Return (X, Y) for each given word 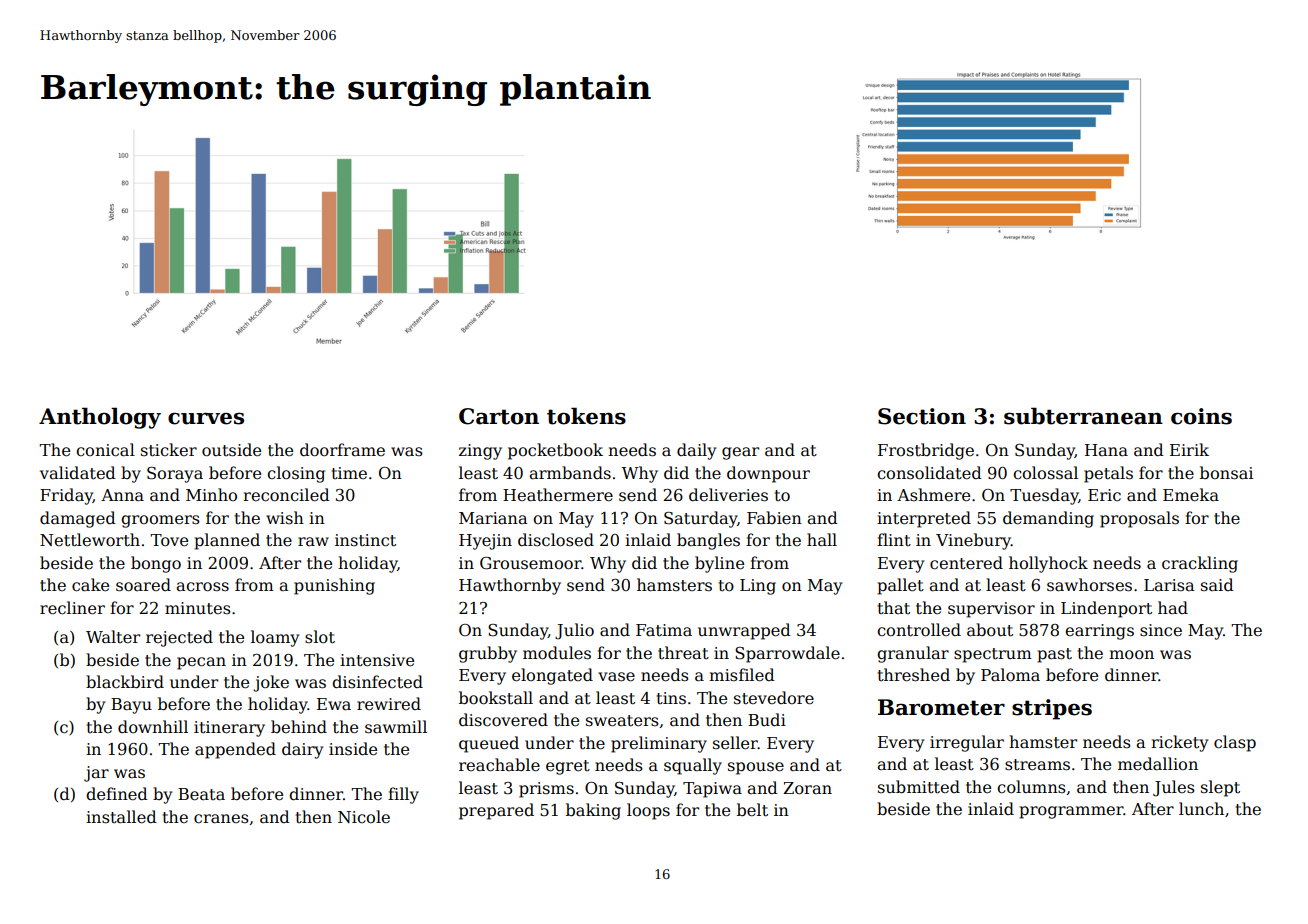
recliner (72, 608)
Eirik (1189, 449)
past (1054, 655)
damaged (78, 519)
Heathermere (558, 495)
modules (557, 653)
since (1161, 630)
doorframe (342, 450)
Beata (201, 794)
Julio (574, 631)
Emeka (1191, 495)
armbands (570, 472)
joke (271, 683)
